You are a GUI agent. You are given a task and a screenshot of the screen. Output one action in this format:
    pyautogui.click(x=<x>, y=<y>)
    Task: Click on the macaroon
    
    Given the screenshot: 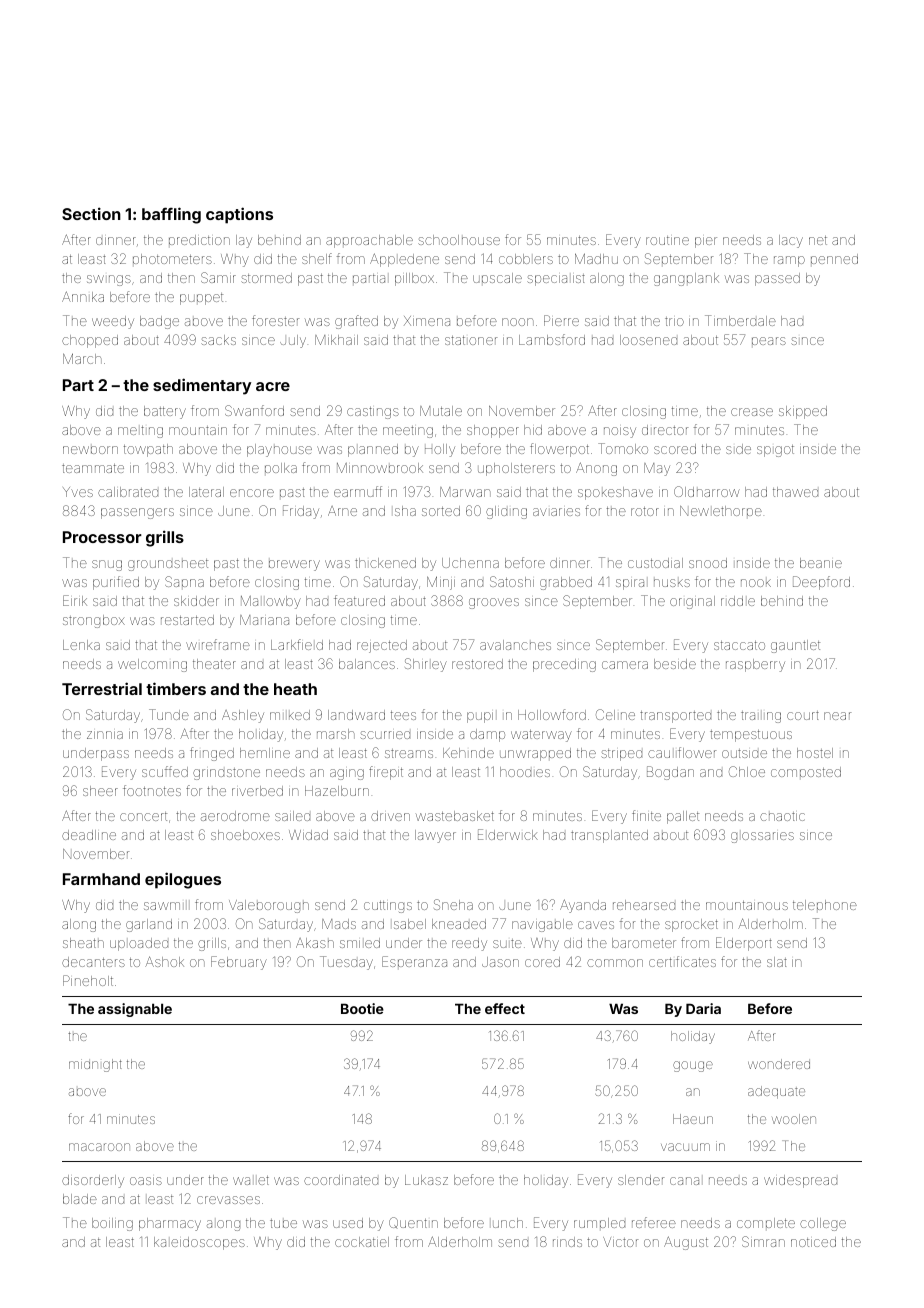 What is the action you would take?
    pyautogui.click(x=99, y=1147)
